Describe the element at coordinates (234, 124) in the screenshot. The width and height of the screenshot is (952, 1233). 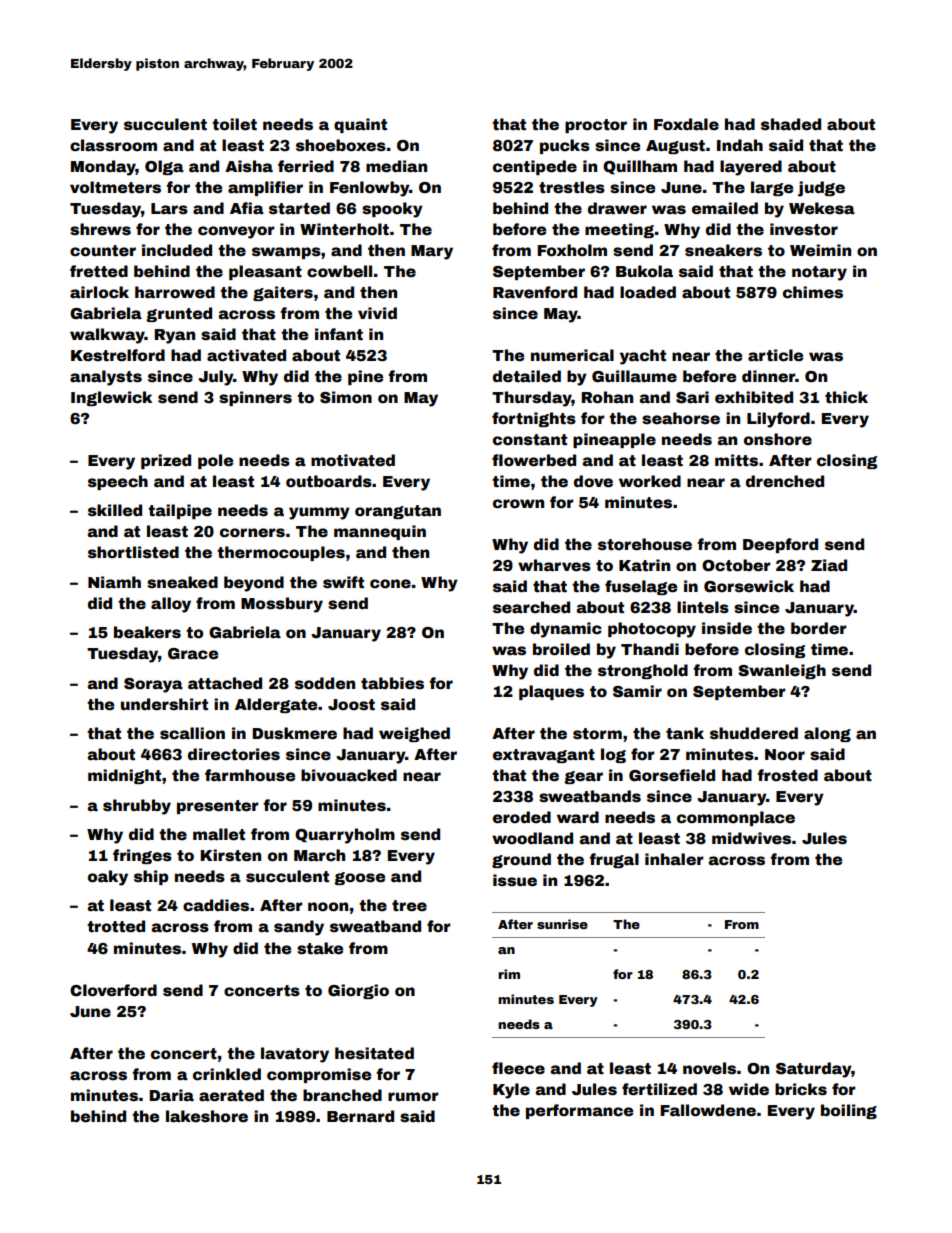
I see `toilet` at that location.
